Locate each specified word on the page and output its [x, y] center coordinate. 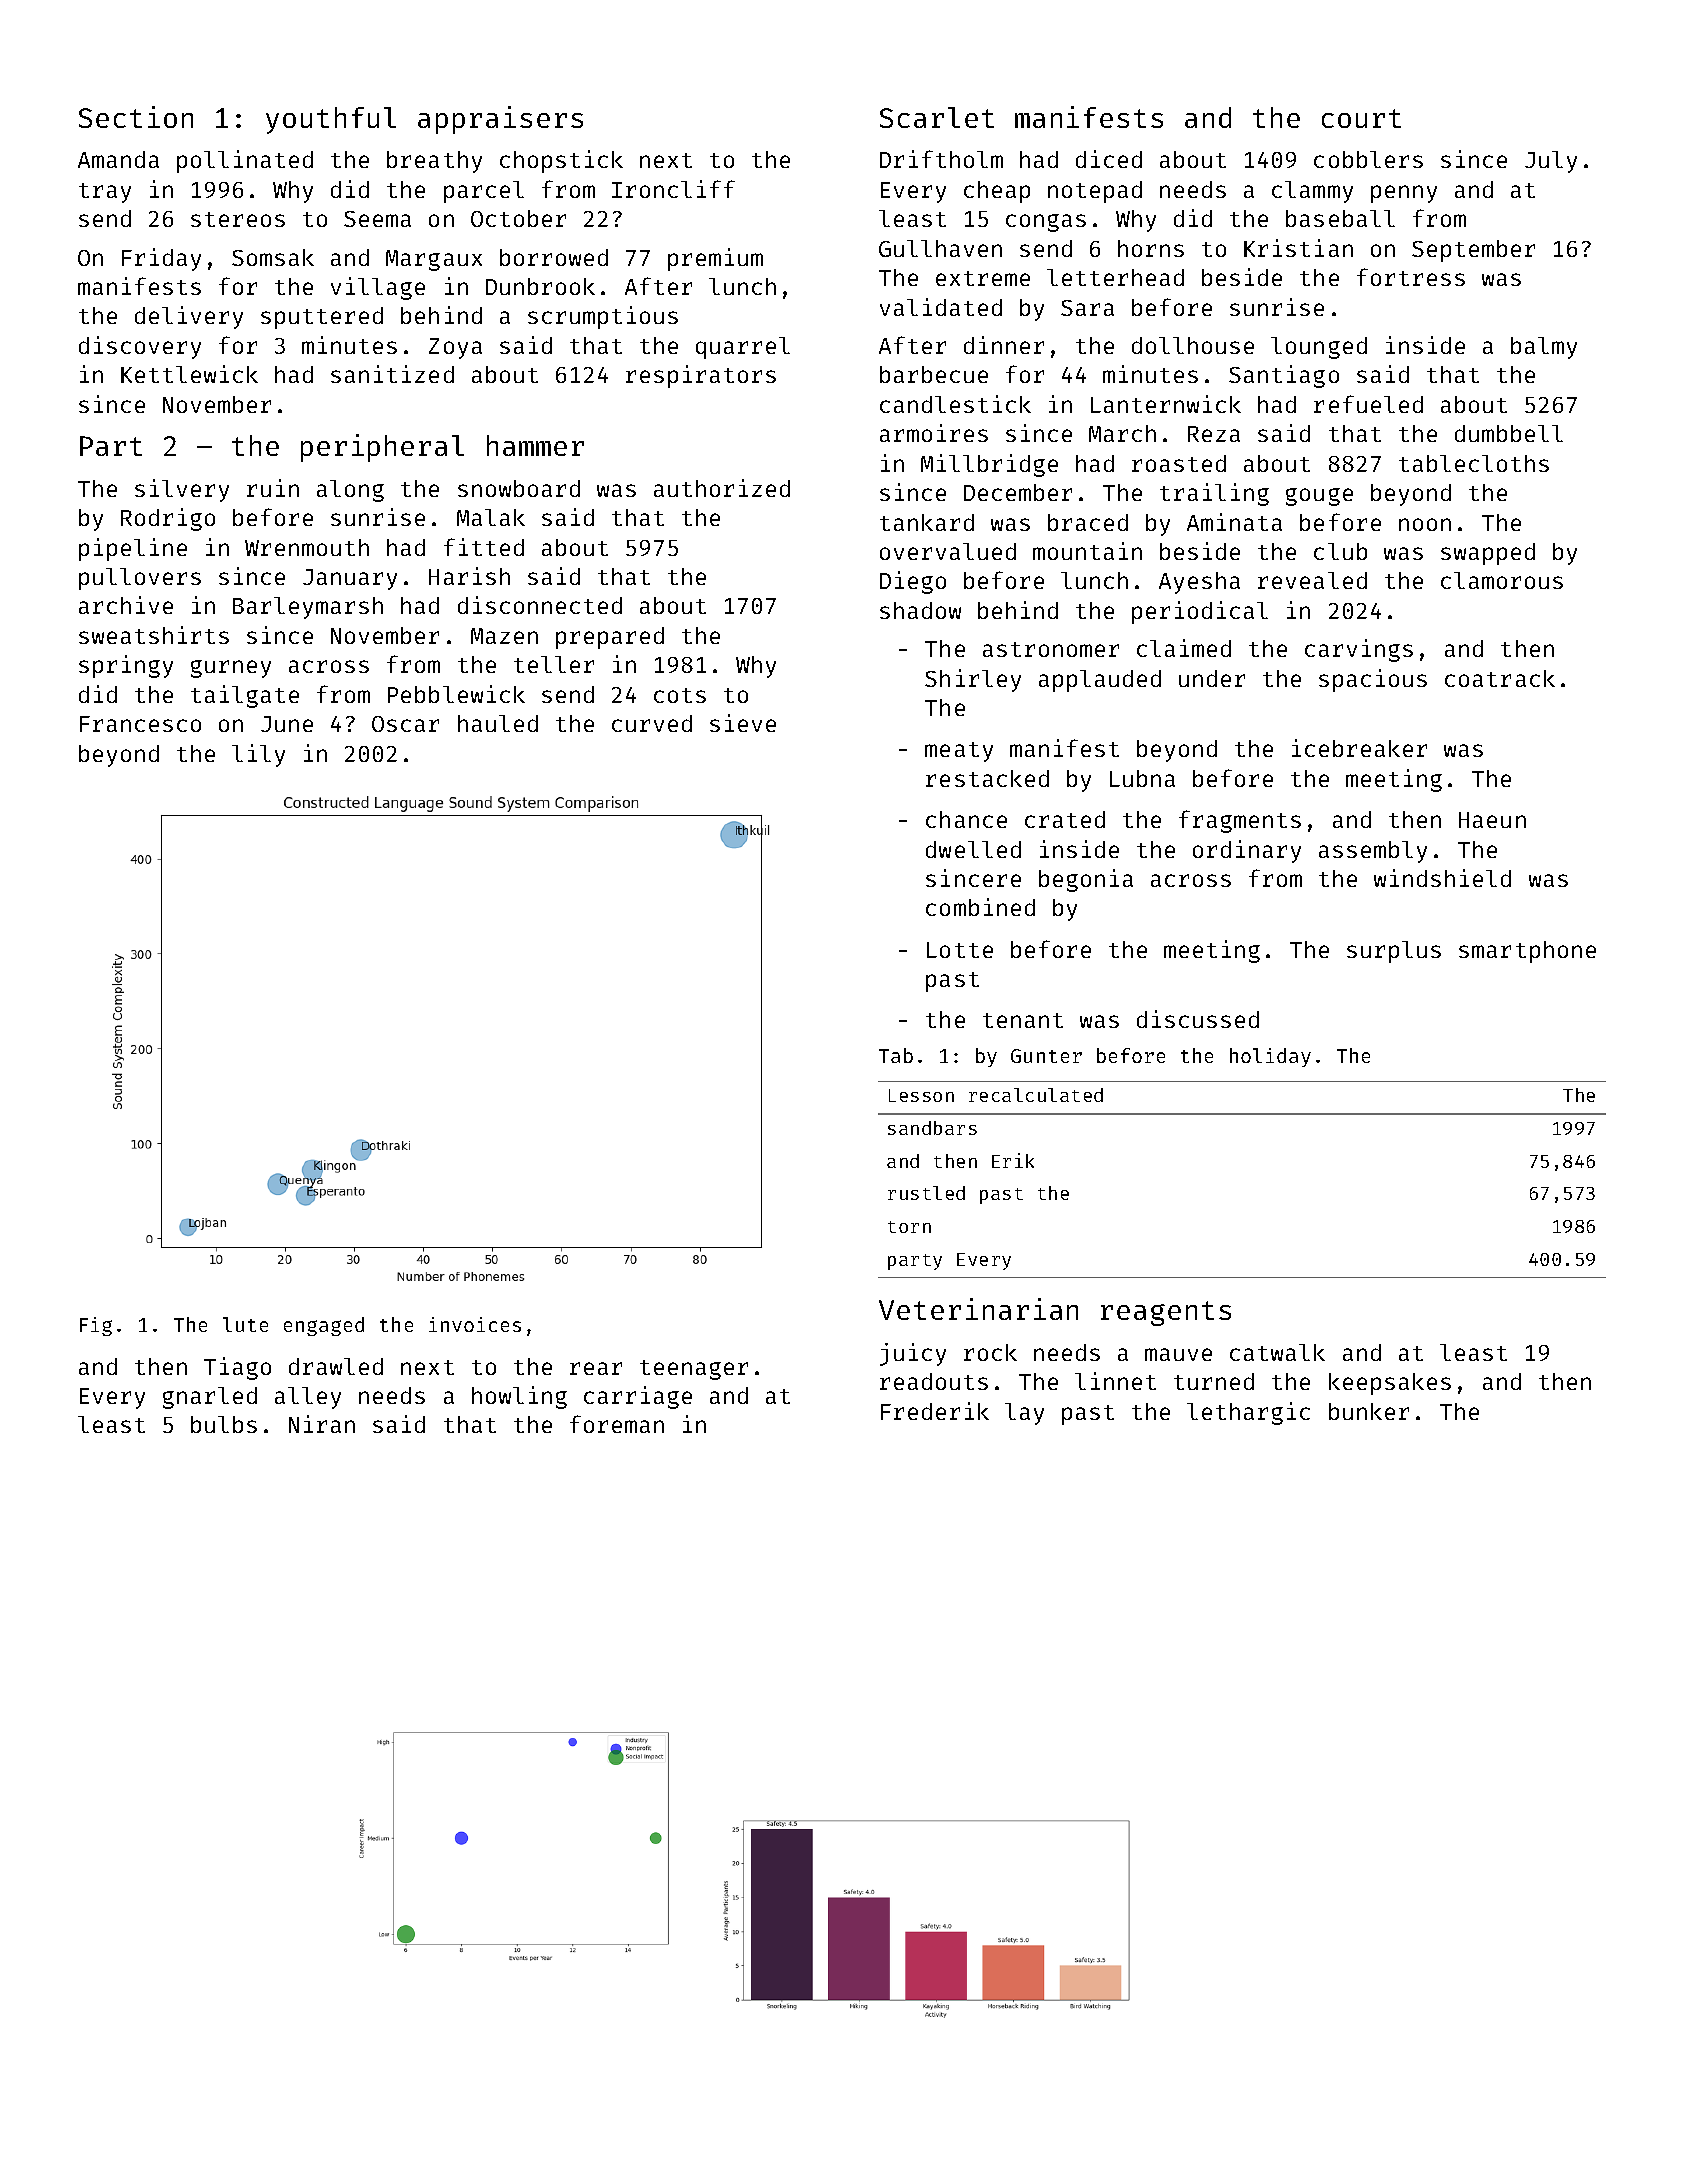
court [1361, 118]
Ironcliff [673, 189]
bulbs [224, 1424]
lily [258, 755]
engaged [324, 1326]
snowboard [519, 488]
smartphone [1527, 952]
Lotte [960, 950]
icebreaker [1359, 748]
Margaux [434, 260]
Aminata [1234, 522]
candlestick [955, 404]
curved [652, 723]
